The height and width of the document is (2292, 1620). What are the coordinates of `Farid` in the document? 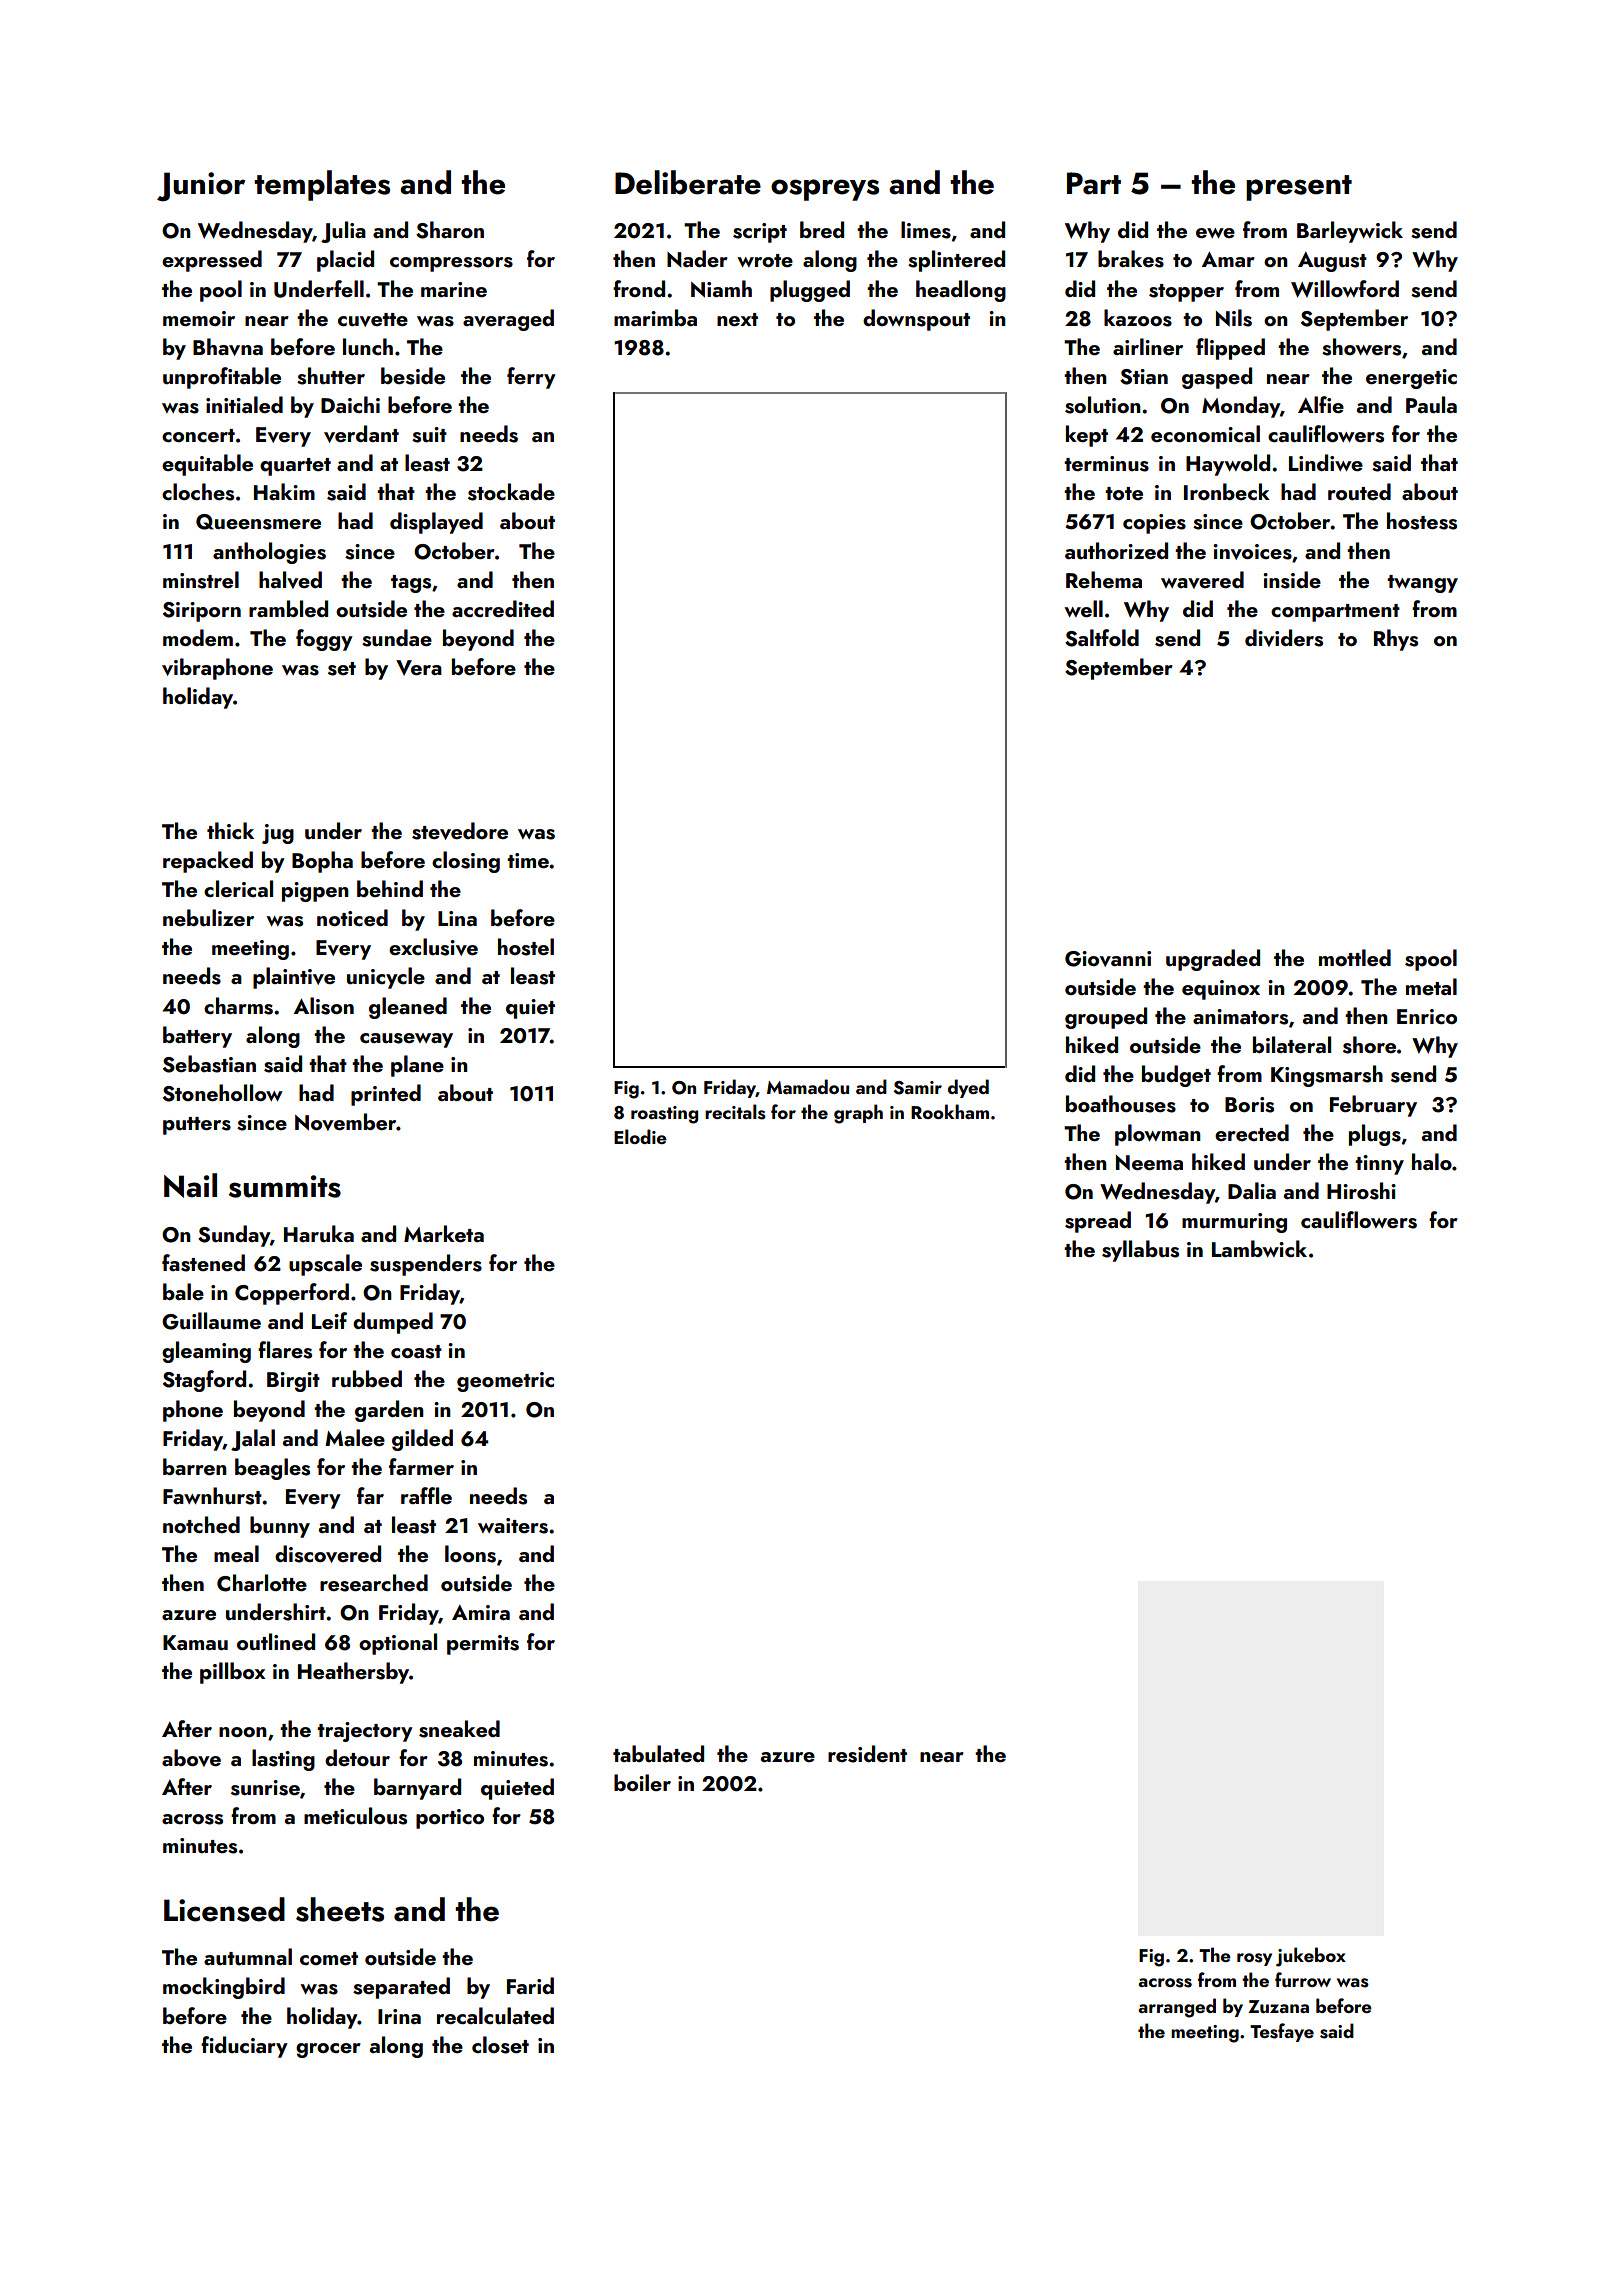 It's located at (530, 1985).
